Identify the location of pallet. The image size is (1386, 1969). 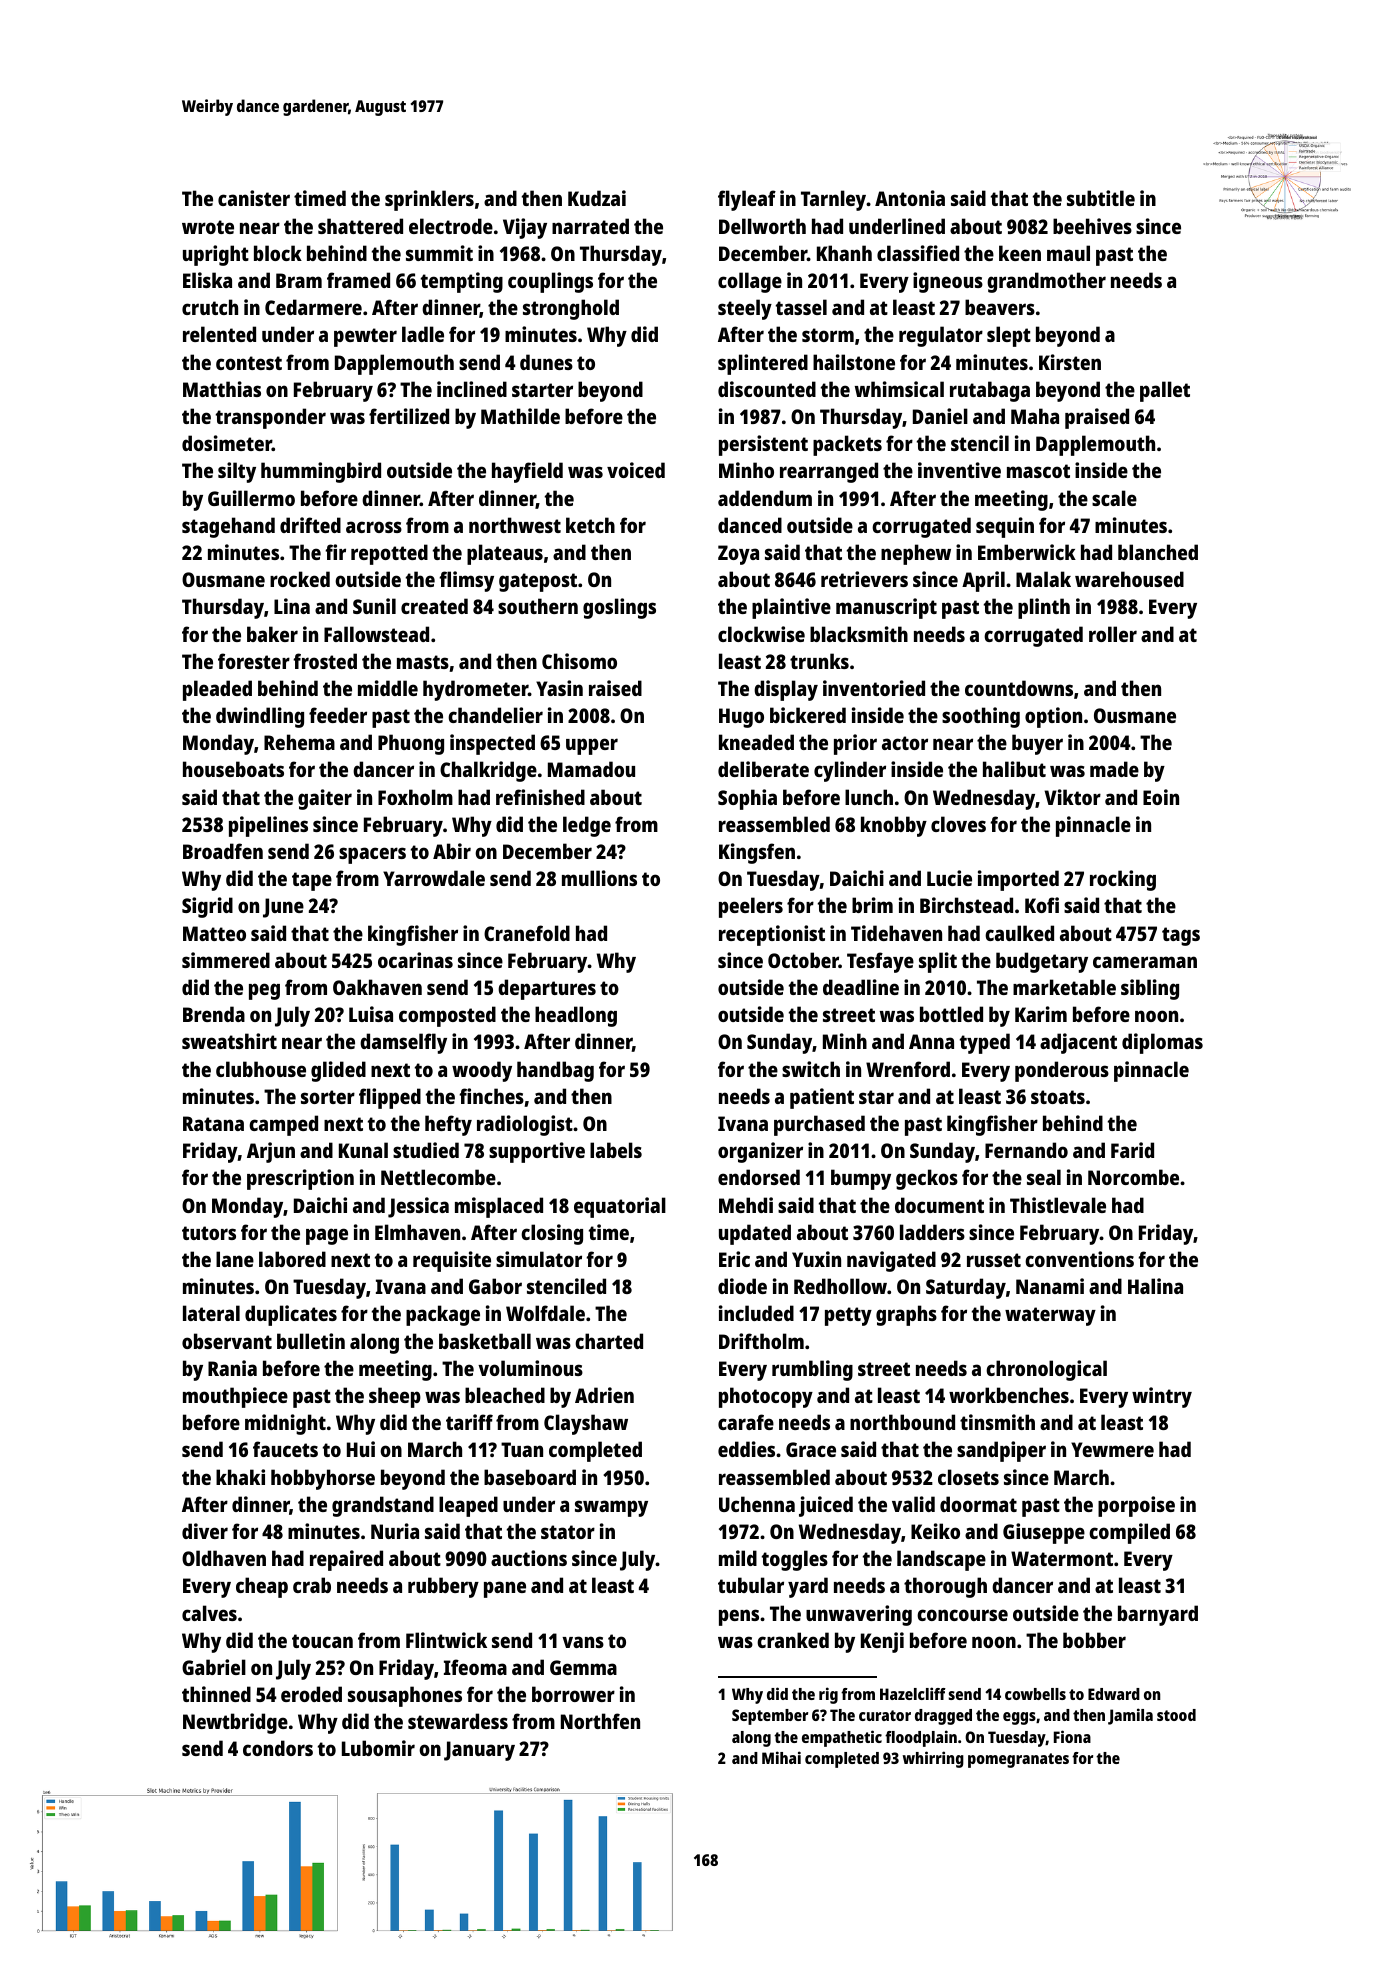
(1165, 391).
